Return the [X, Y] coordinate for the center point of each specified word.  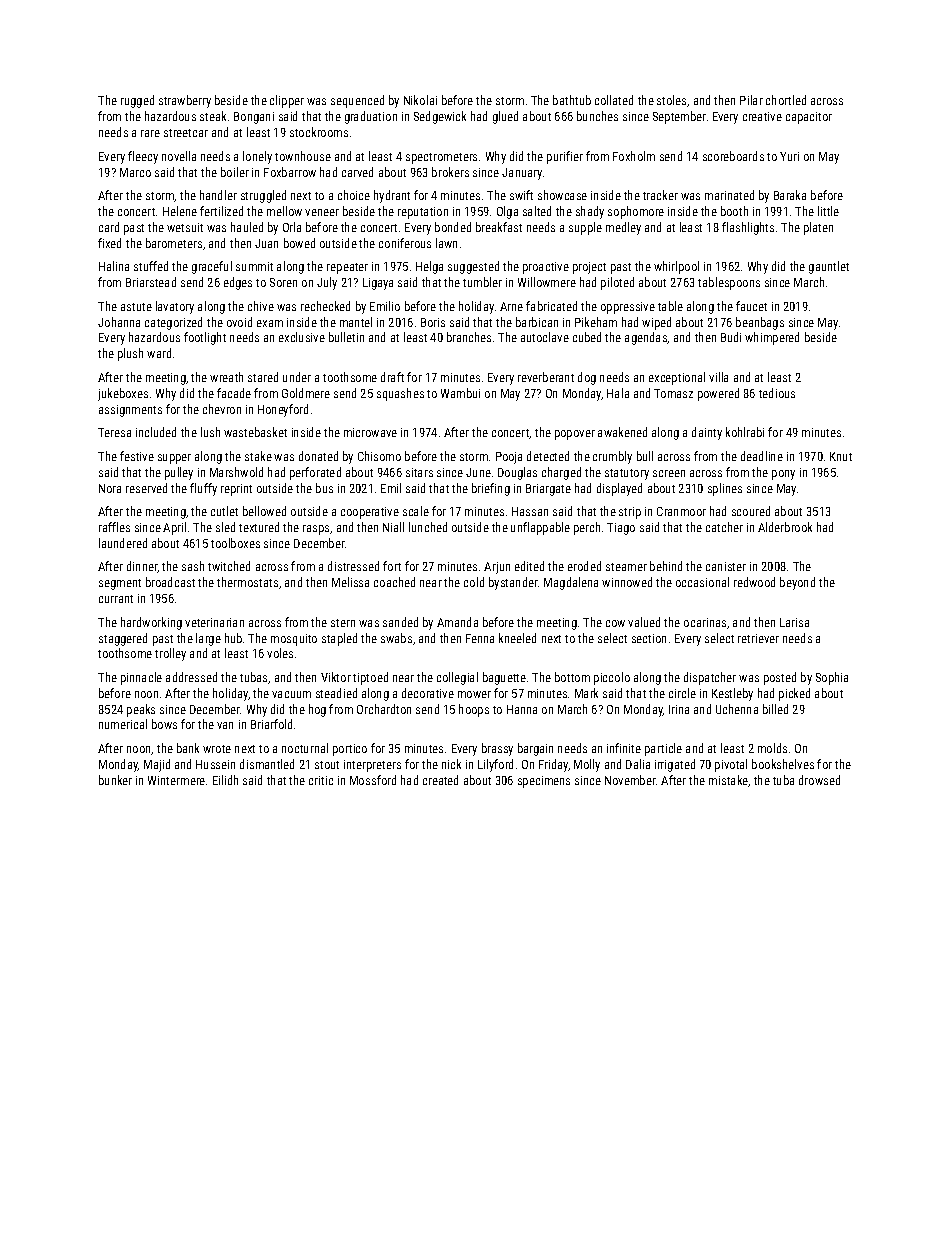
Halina [114, 266]
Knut [841, 456]
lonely [257, 157]
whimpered [772, 338]
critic [321, 780]
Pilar [751, 100]
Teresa [114, 432]
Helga [429, 267]
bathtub [572, 100]
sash [193, 566]
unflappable [540, 528]
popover [575, 435]
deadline [762, 456]
